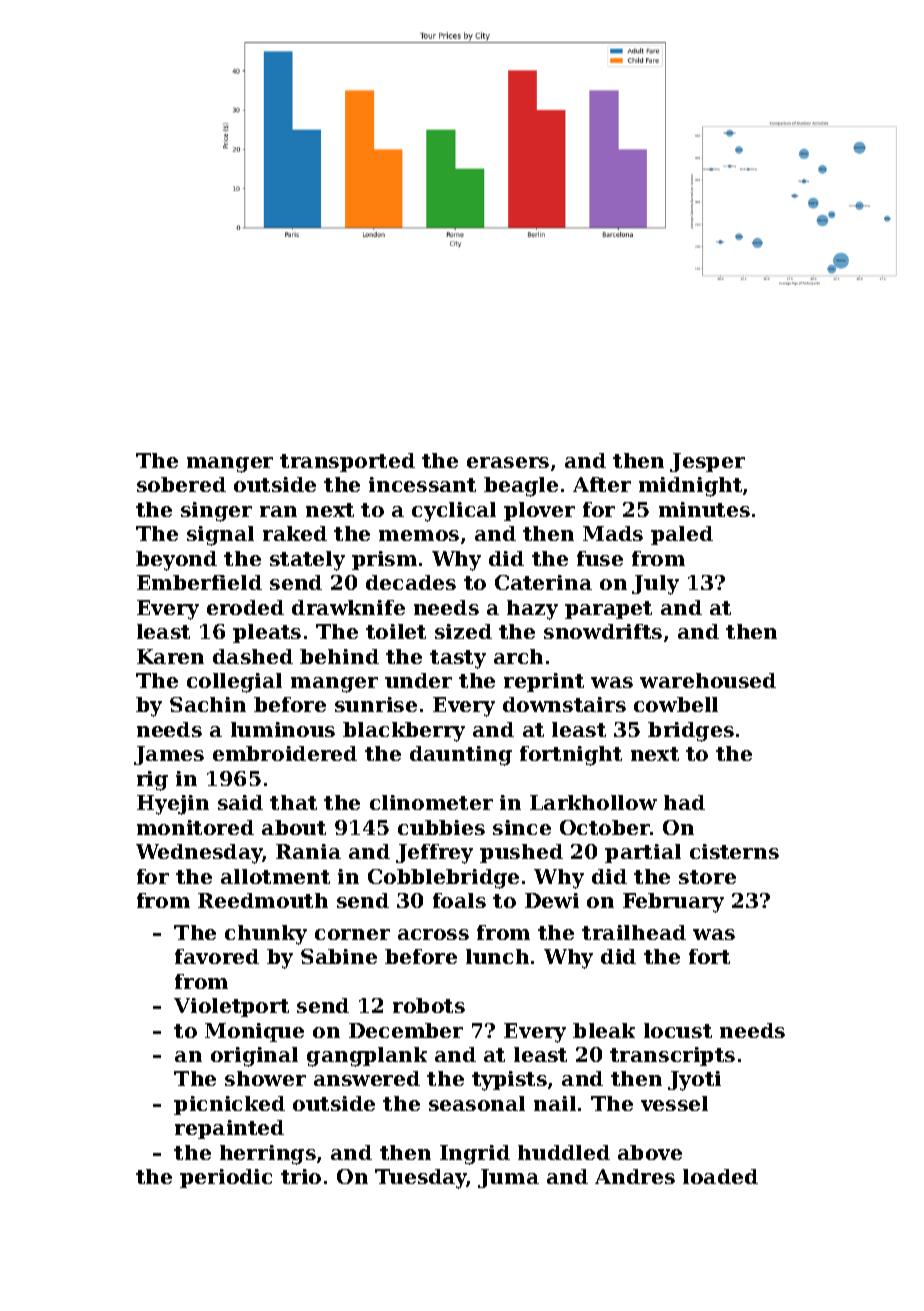 The height and width of the image is (1311, 924). Describe the element at coordinates (275, 876) in the image. I see `allotment` at that location.
